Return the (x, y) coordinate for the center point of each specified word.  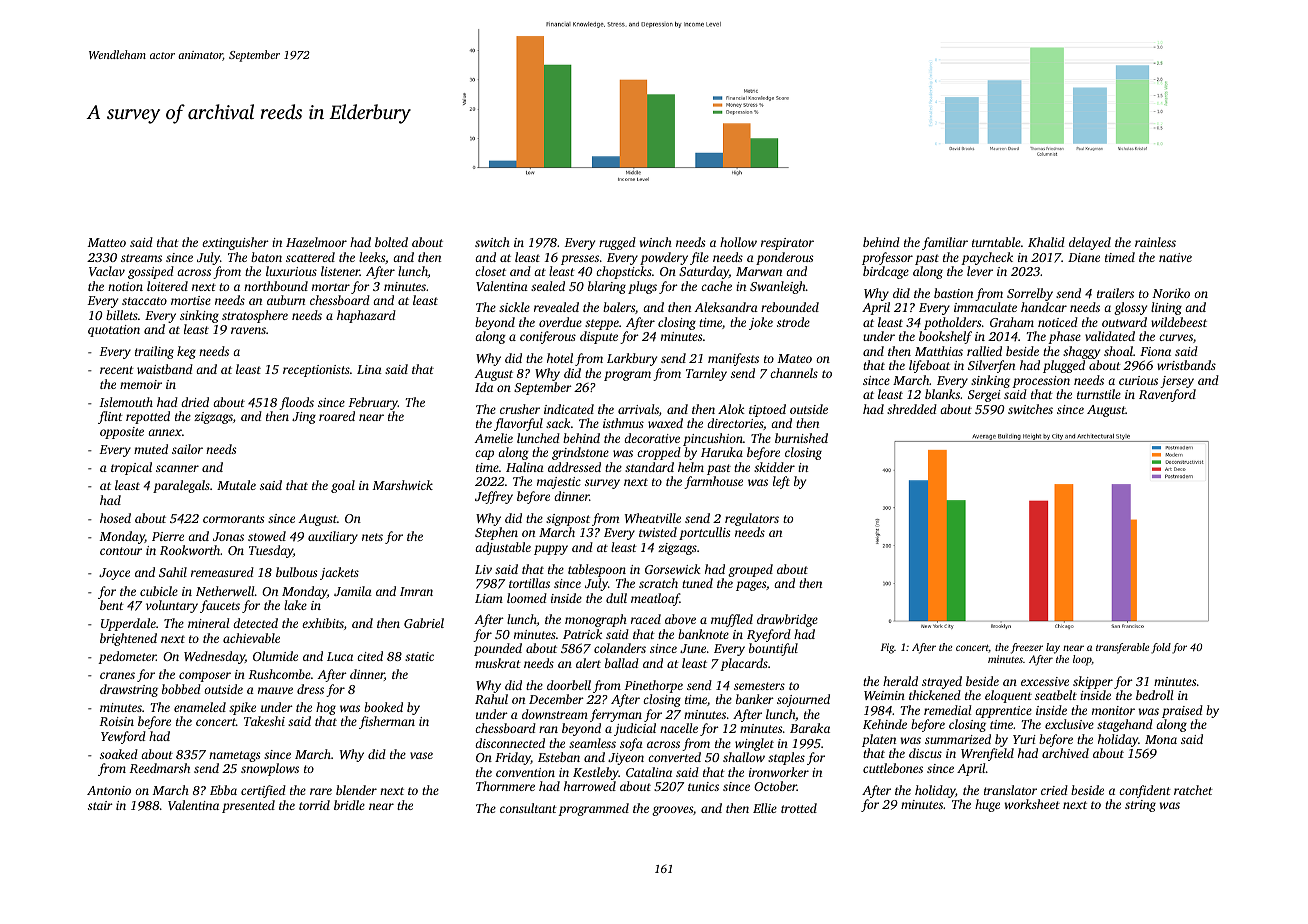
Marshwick (402, 485)
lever (980, 271)
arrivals (638, 409)
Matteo (106, 242)
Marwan (759, 271)
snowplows (270, 769)
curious (1138, 380)
